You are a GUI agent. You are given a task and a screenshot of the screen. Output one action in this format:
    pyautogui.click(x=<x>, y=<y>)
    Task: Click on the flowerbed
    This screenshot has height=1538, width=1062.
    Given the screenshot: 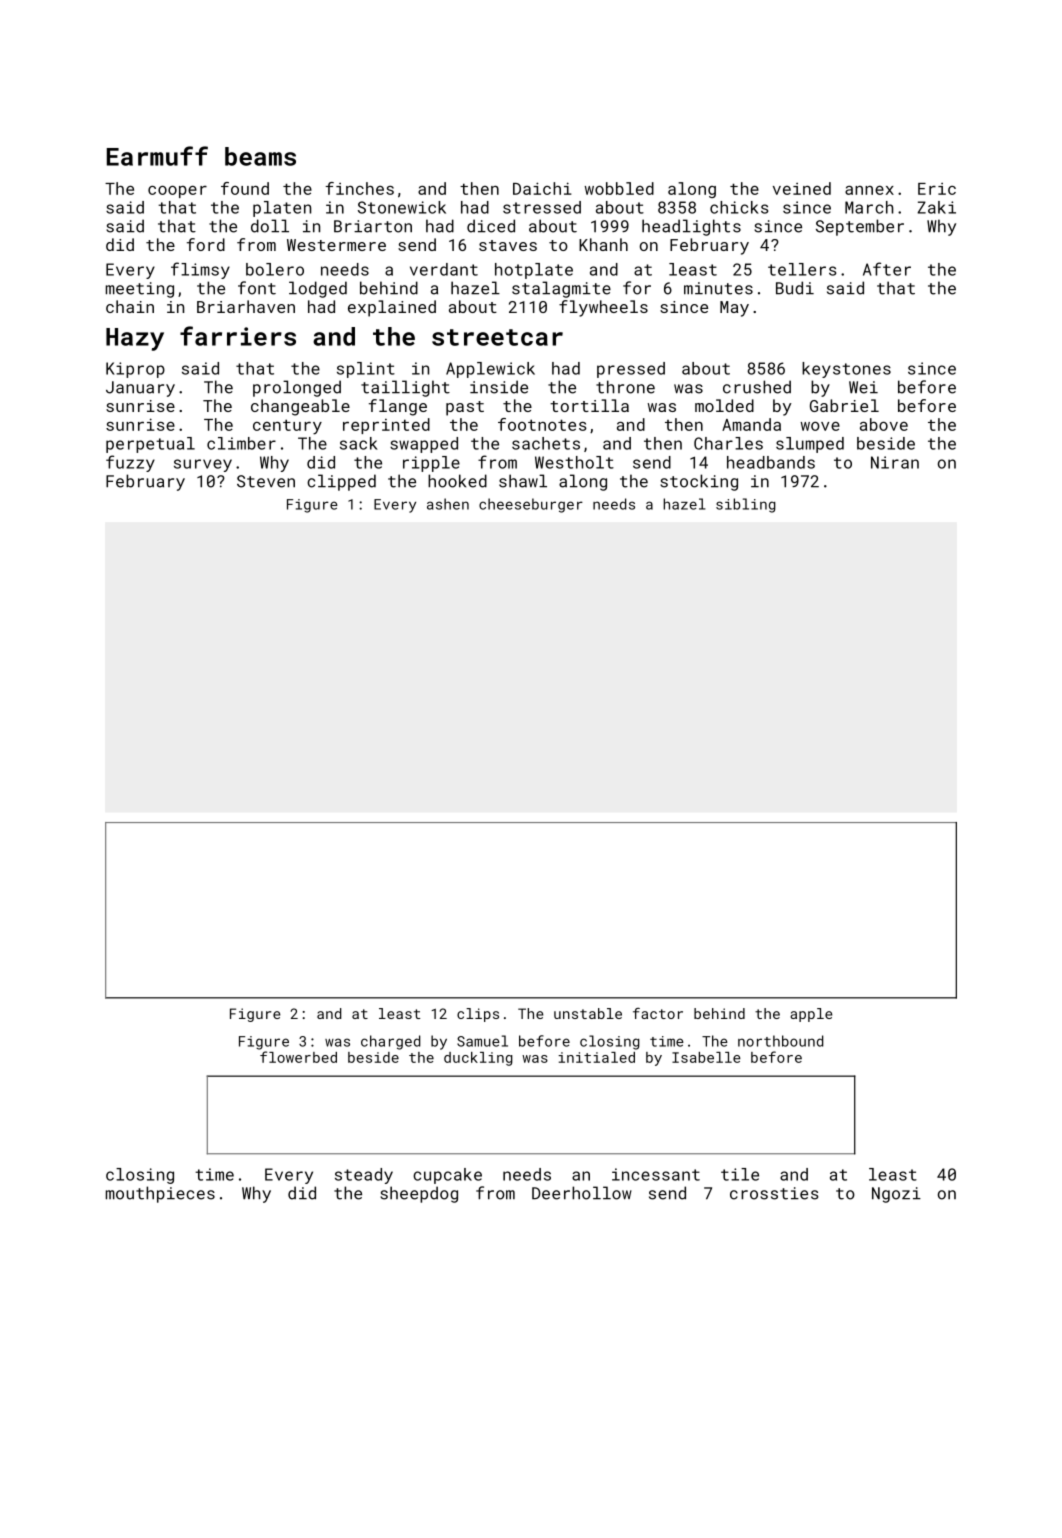 What is the action you would take?
    pyautogui.click(x=298, y=1057)
